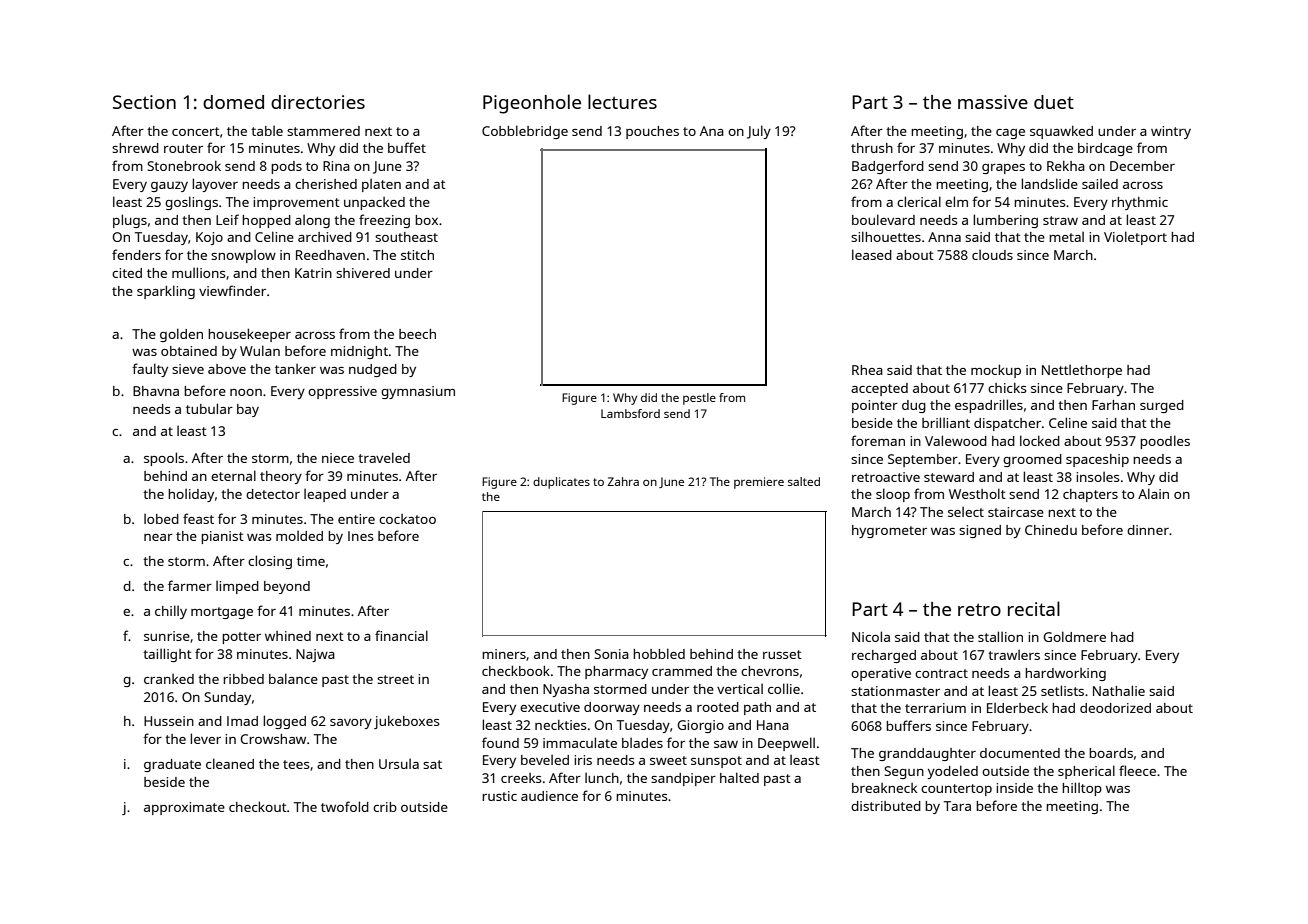 The image size is (1308, 924). What do you see at coordinates (293, 678) in the page?
I see `balance` at bounding box center [293, 678].
